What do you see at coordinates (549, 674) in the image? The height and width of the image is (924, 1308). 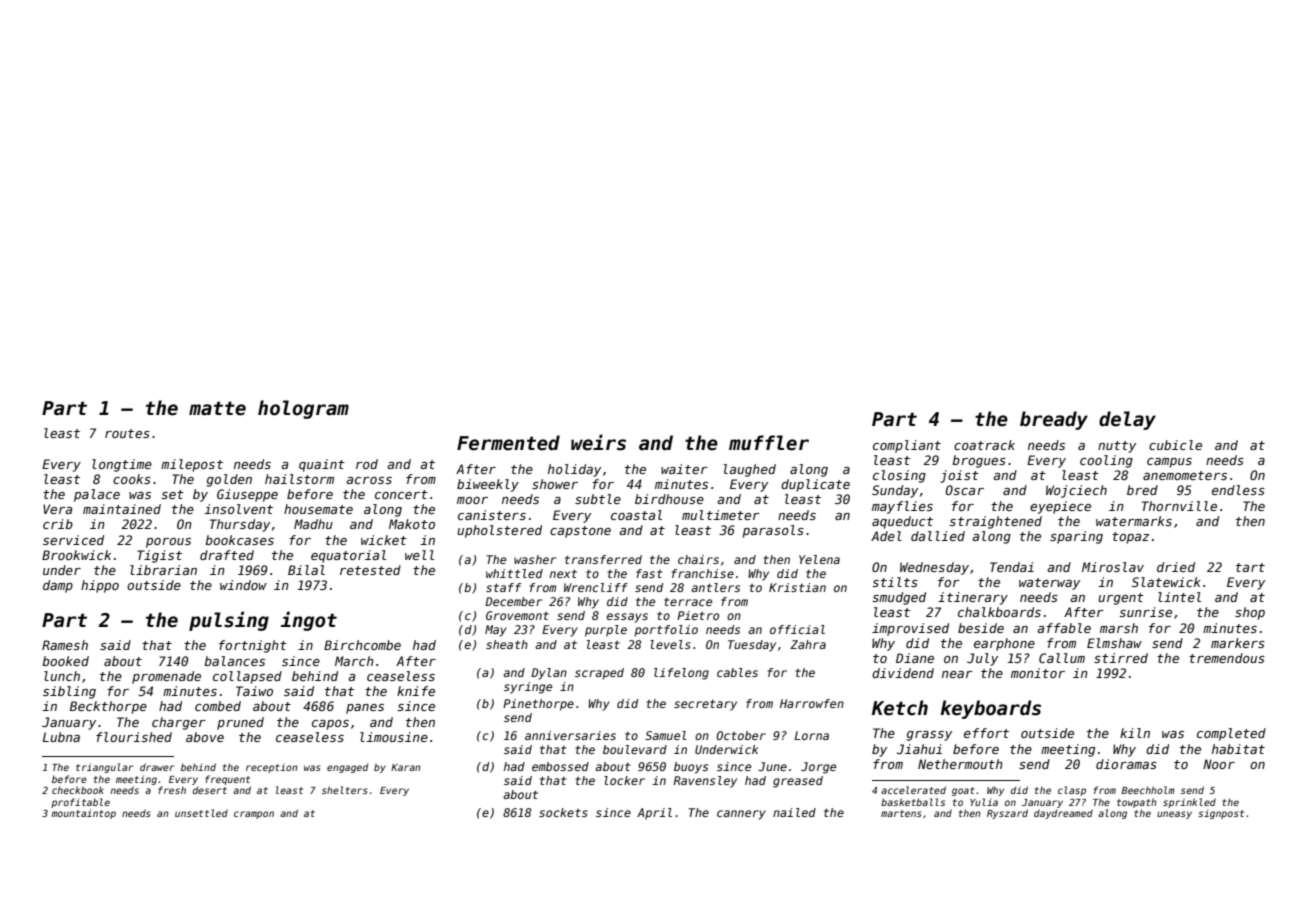 I see `Dylan` at bounding box center [549, 674].
